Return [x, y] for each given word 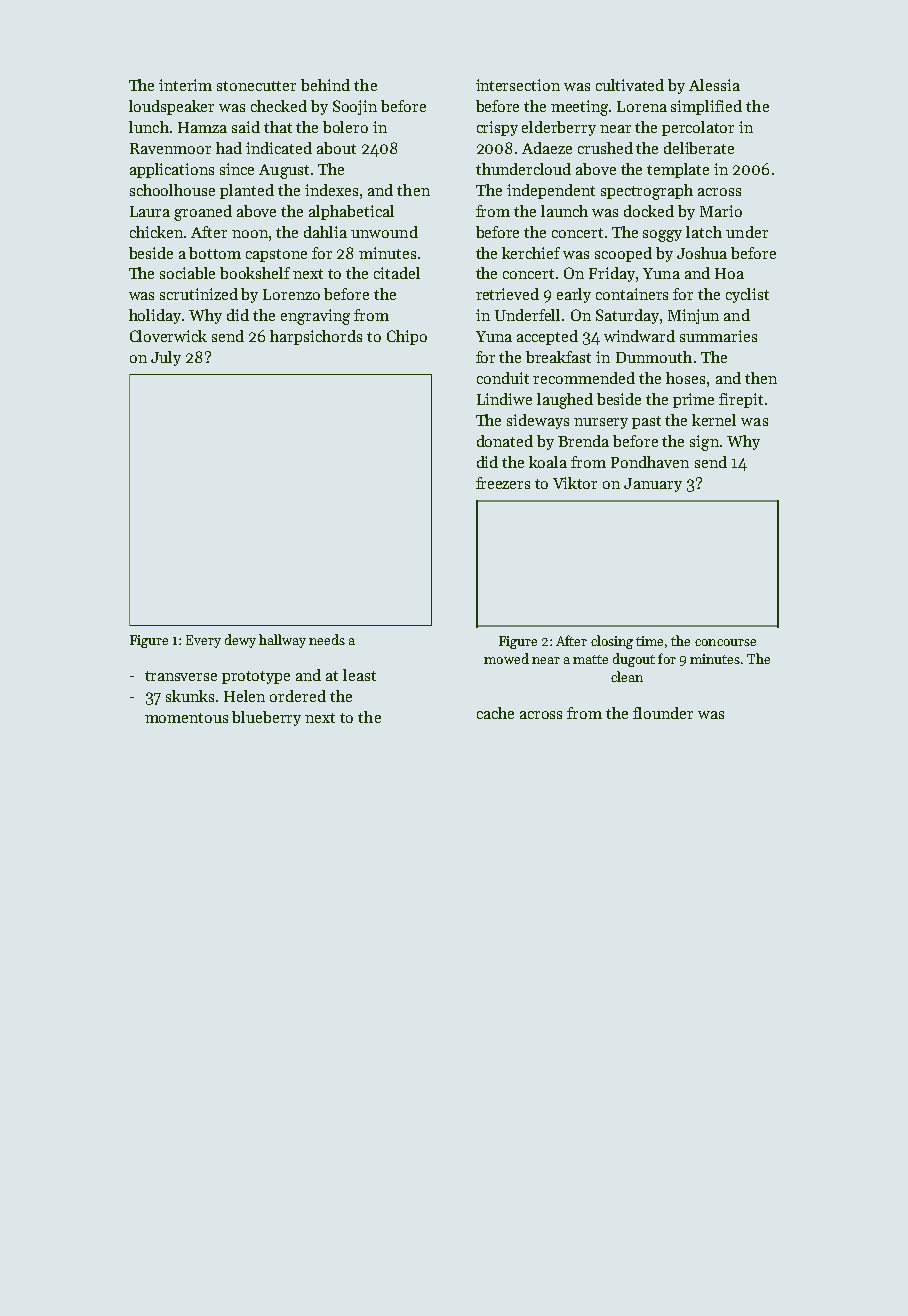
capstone [276, 255]
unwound [384, 232]
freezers [503, 483]
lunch [149, 127]
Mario [721, 211]
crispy [497, 128]
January [653, 485]
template [678, 170]
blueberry [266, 718]
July [166, 358]
